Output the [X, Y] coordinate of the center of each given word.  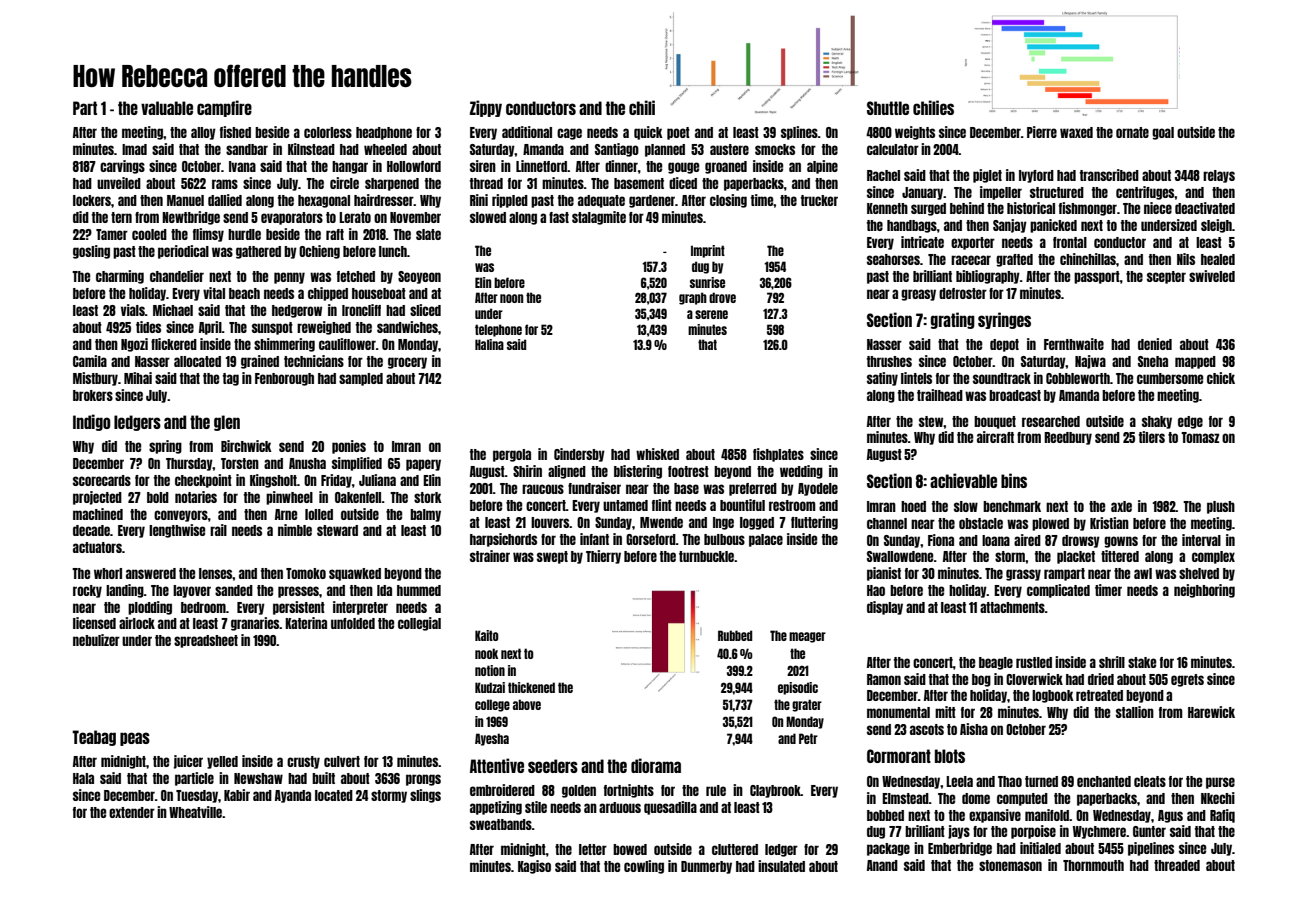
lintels [916, 378]
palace [766, 540]
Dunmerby [706, 867]
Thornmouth [1093, 865]
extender [132, 812]
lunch [393, 251]
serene [711, 314]
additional [527, 132]
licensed [94, 623]
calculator [893, 149]
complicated [1058, 591]
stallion [1135, 712]
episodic [798, 688]
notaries [196, 497]
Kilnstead [311, 149]
